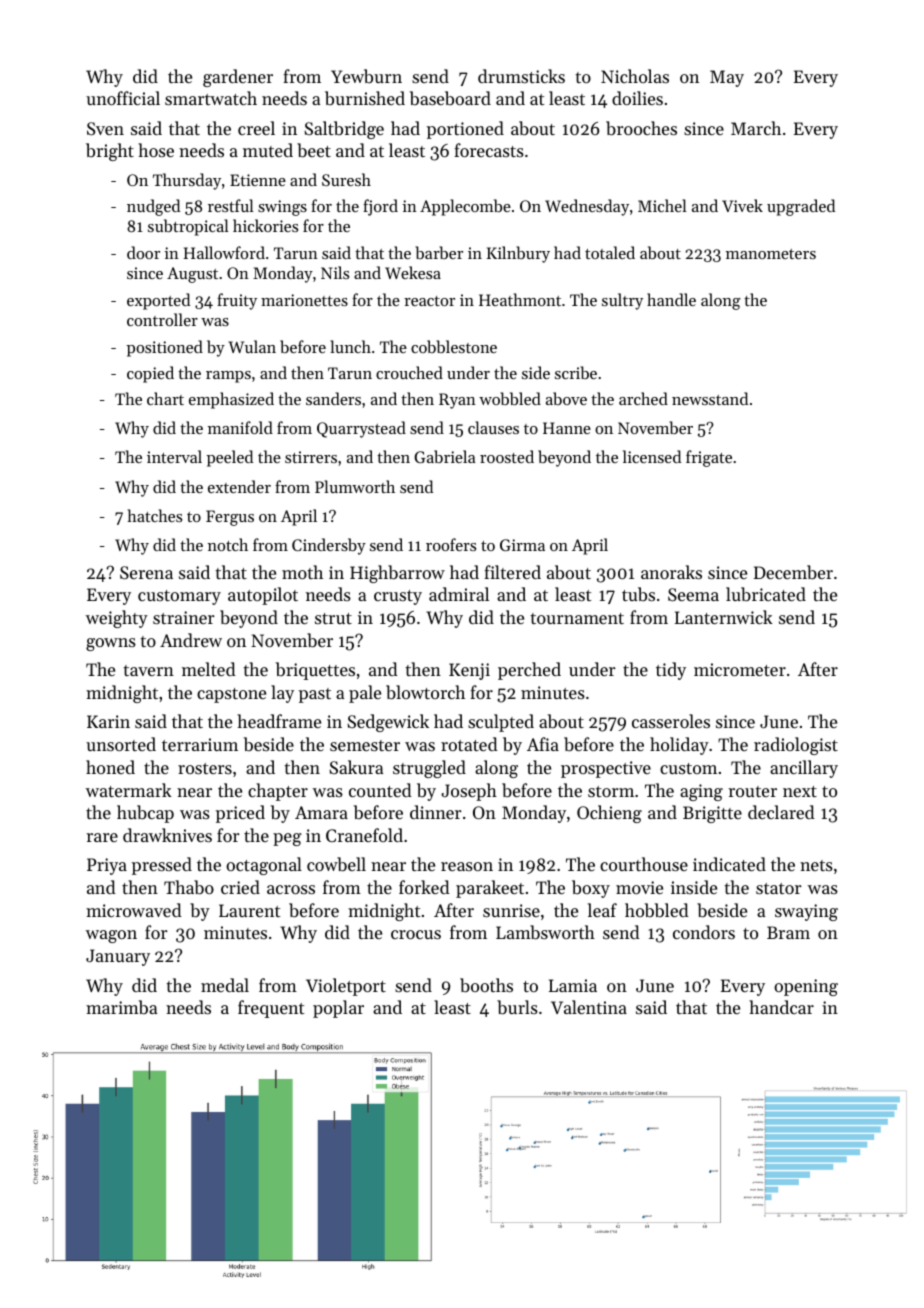 The image size is (924, 1308). What do you see at coordinates (409, 372) in the screenshot?
I see `crouched` at bounding box center [409, 372].
